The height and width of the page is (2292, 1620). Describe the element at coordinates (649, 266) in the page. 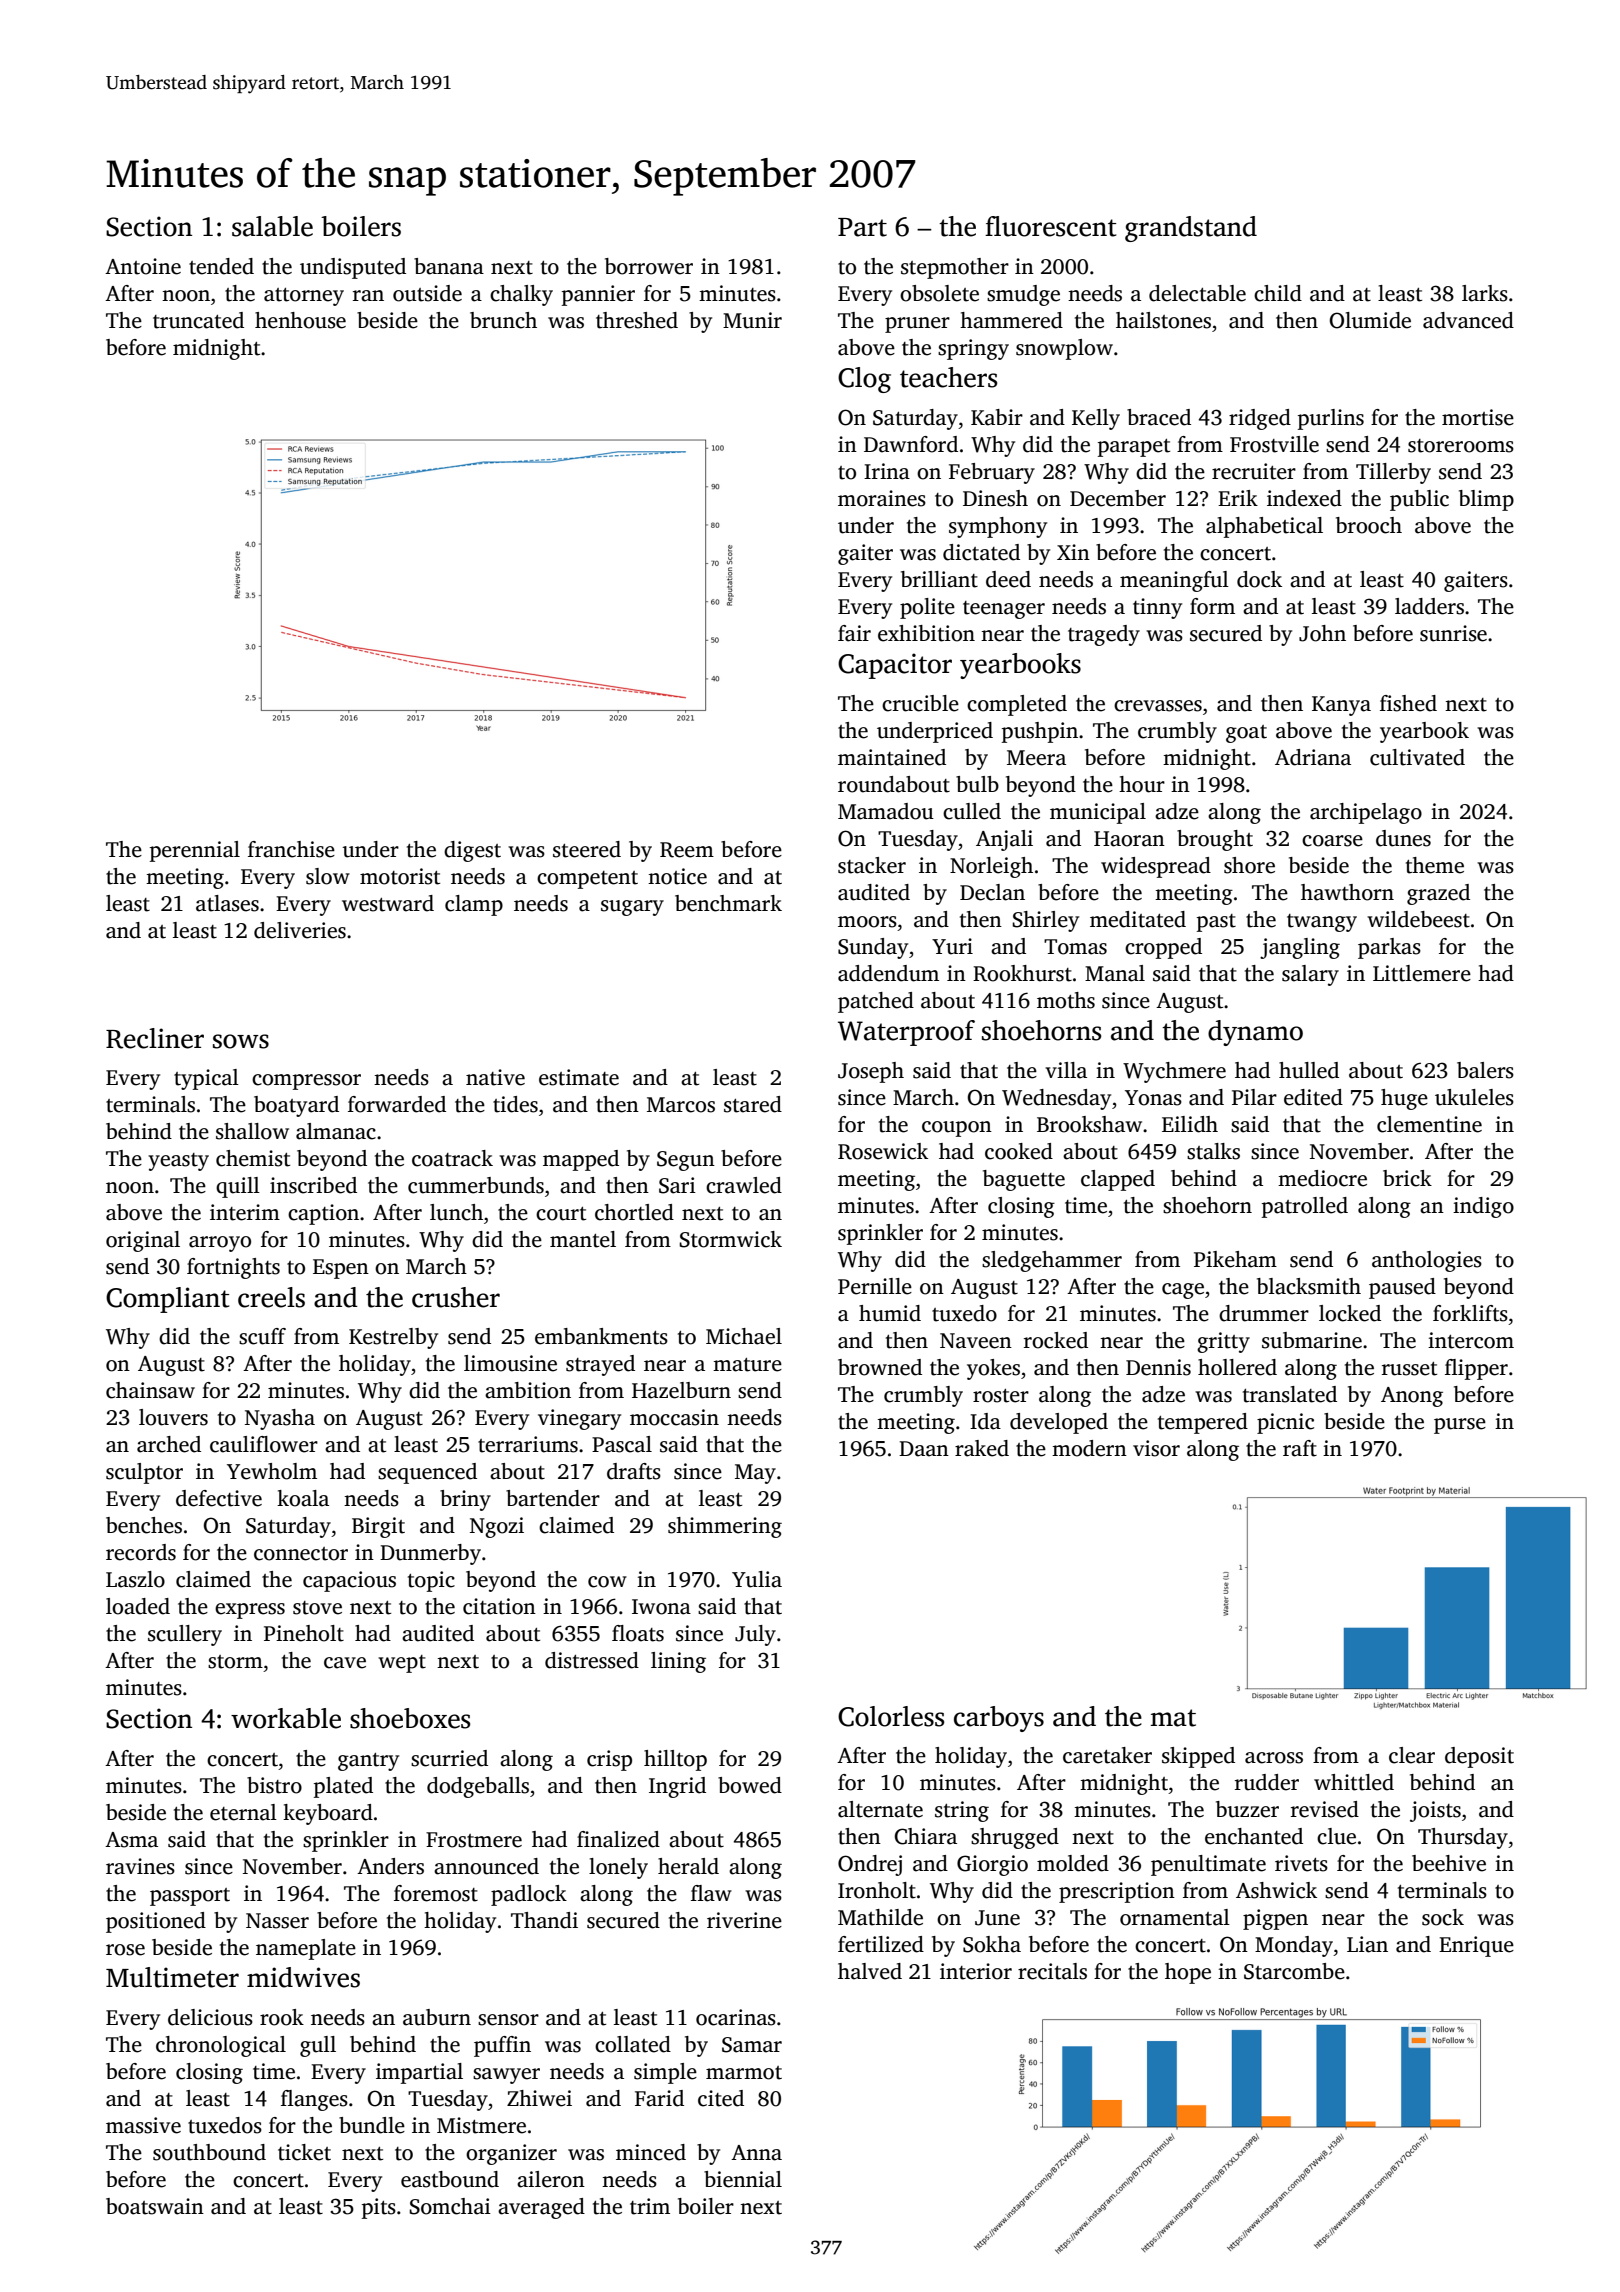

I see `borrower` at that location.
